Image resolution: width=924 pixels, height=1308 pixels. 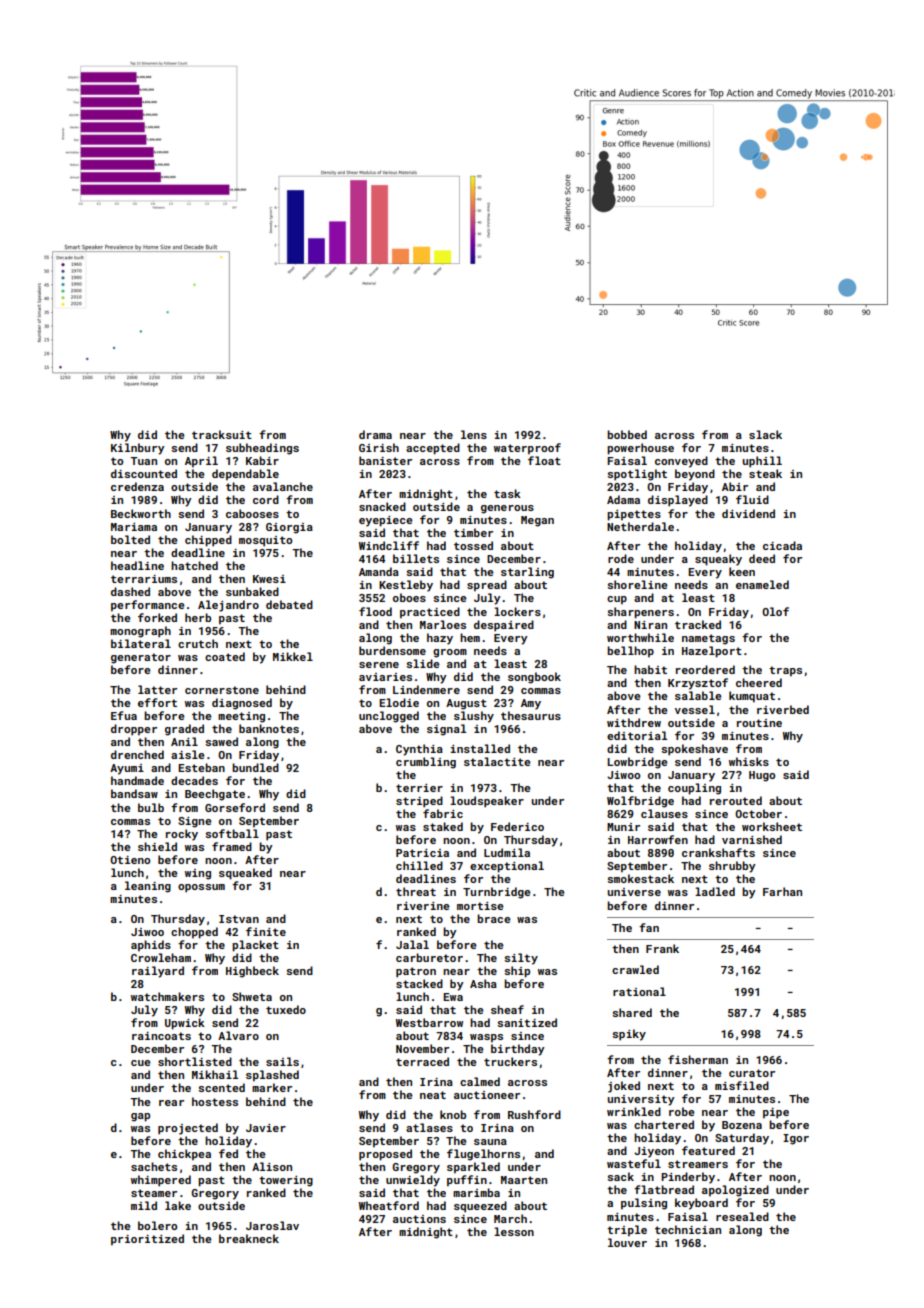 I want to click on performance, so click(x=148, y=606).
